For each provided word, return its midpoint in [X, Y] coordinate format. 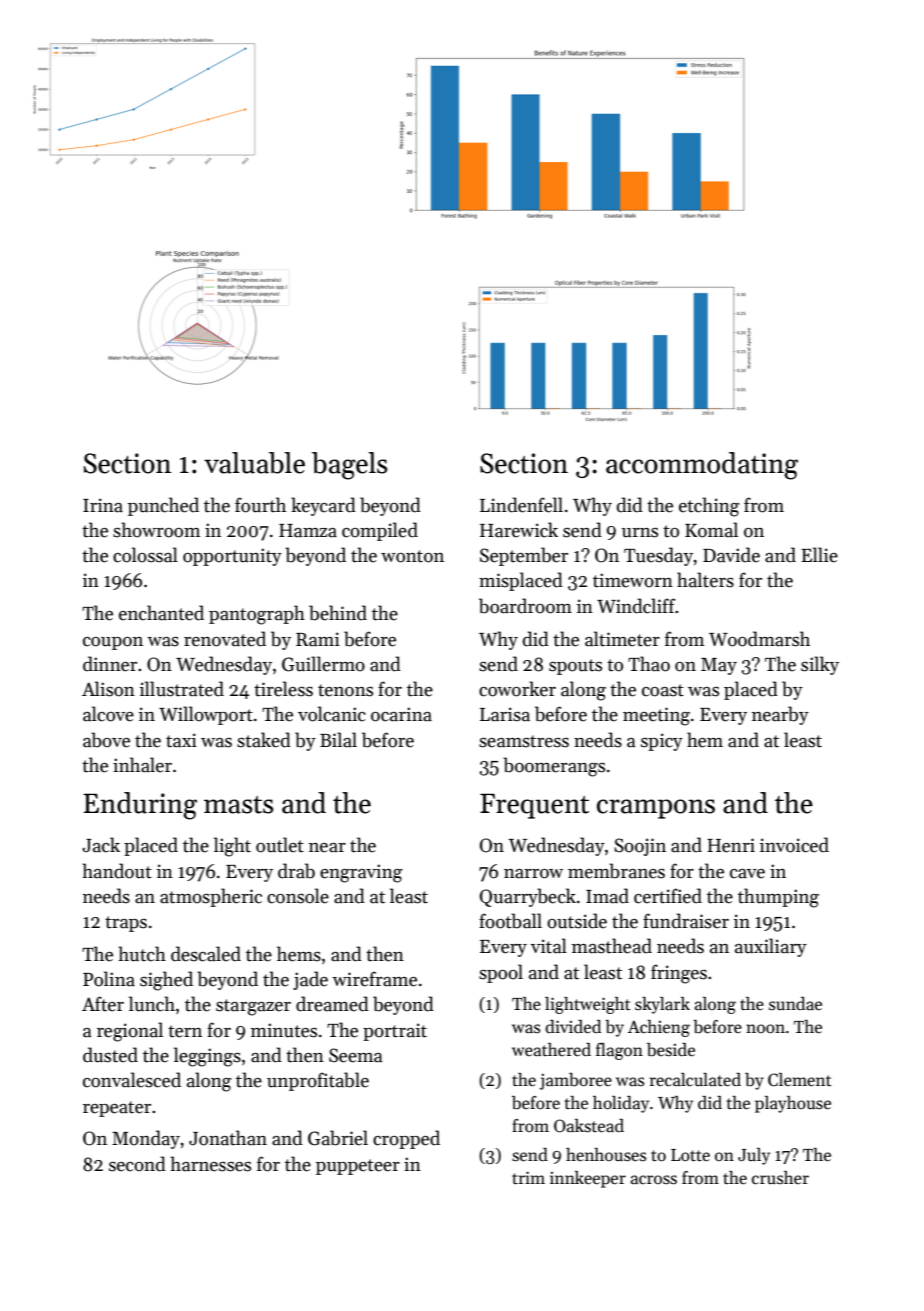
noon [765, 1028]
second [137, 1164]
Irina [103, 505]
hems [299, 954]
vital [549, 946]
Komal [711, 530]
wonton [412, 556]
